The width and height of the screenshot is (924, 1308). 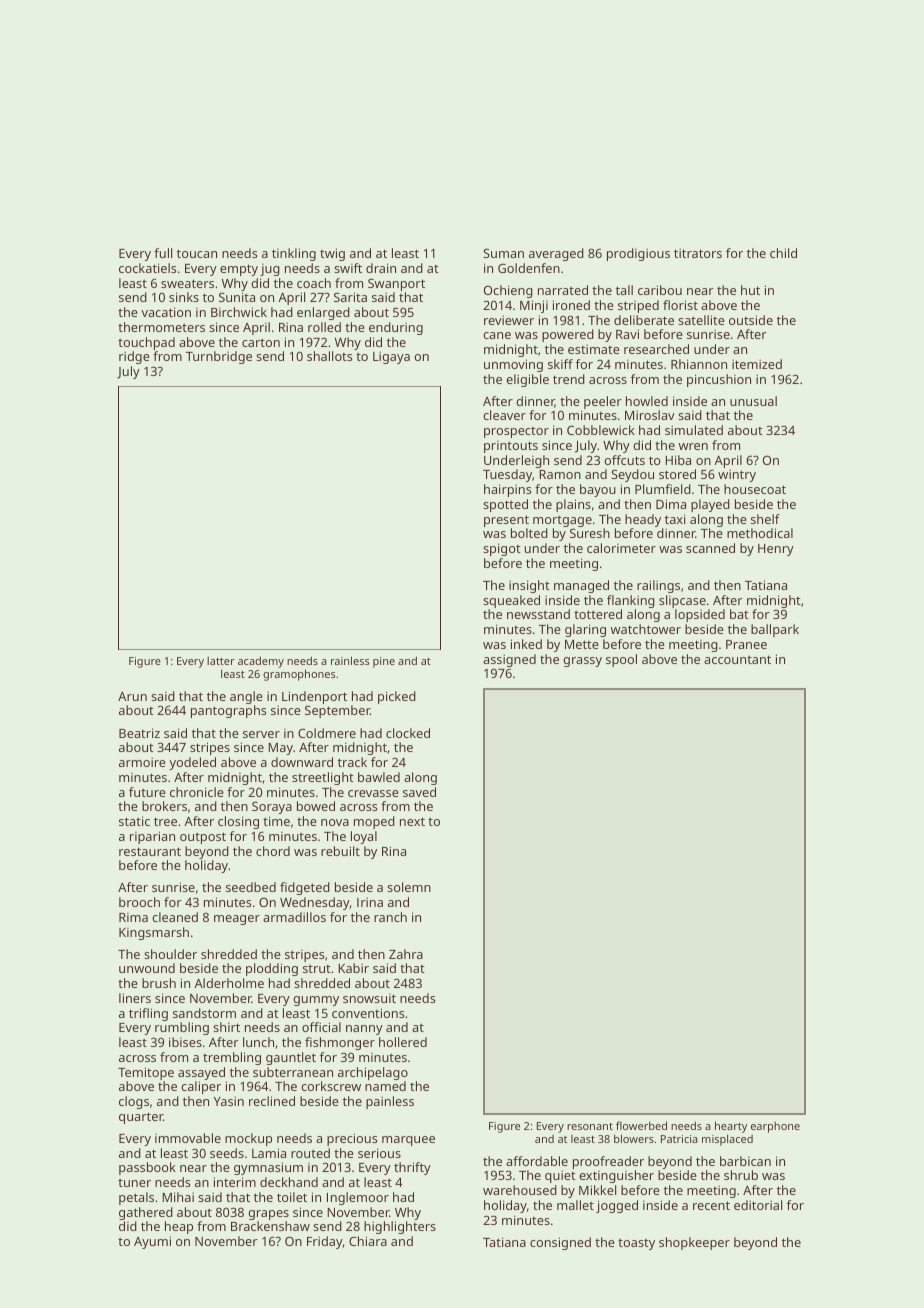 I want to click on carton, so click(x=261, y=343).
